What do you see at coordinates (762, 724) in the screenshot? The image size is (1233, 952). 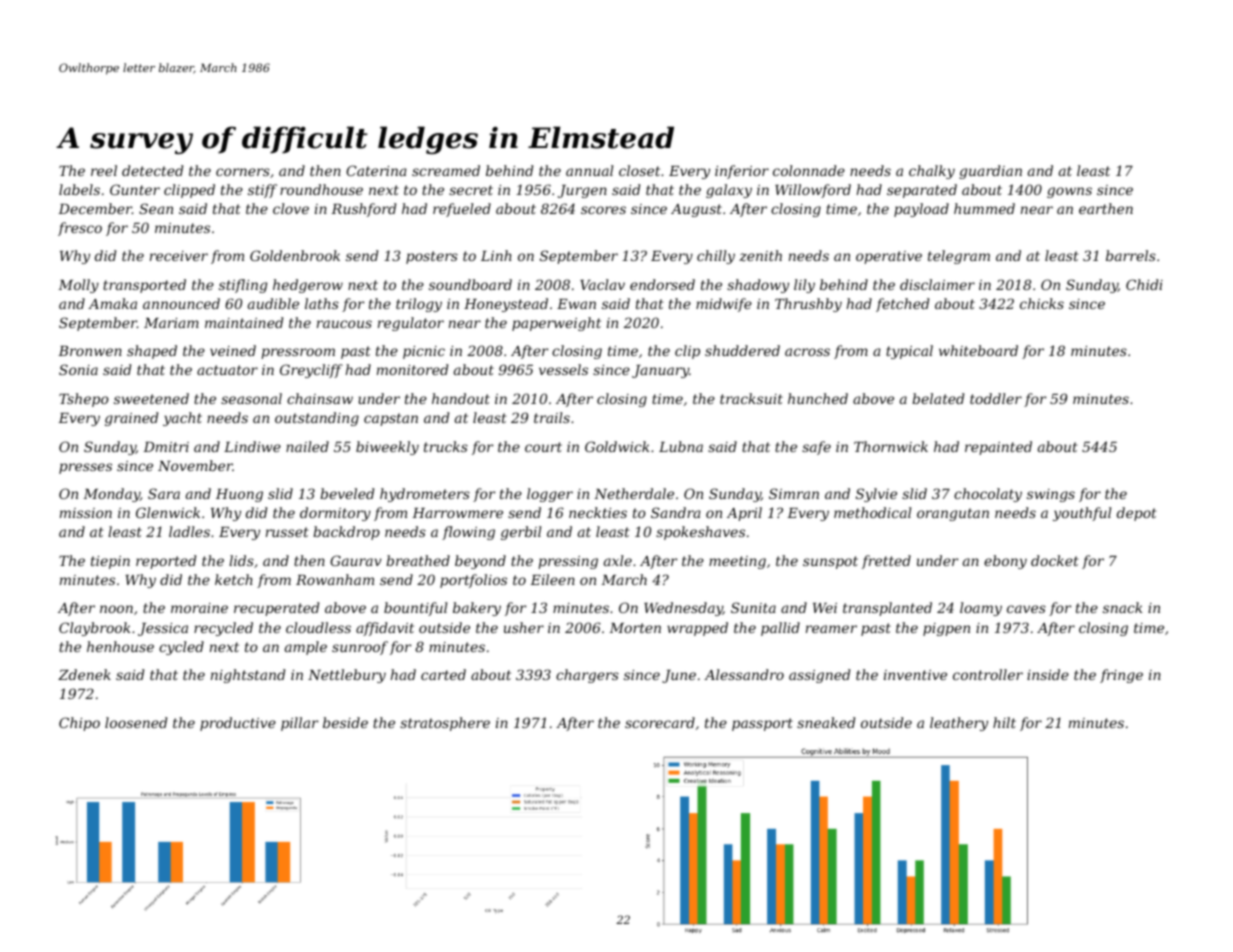 I see `passport` at bounding box center [762, 724].
